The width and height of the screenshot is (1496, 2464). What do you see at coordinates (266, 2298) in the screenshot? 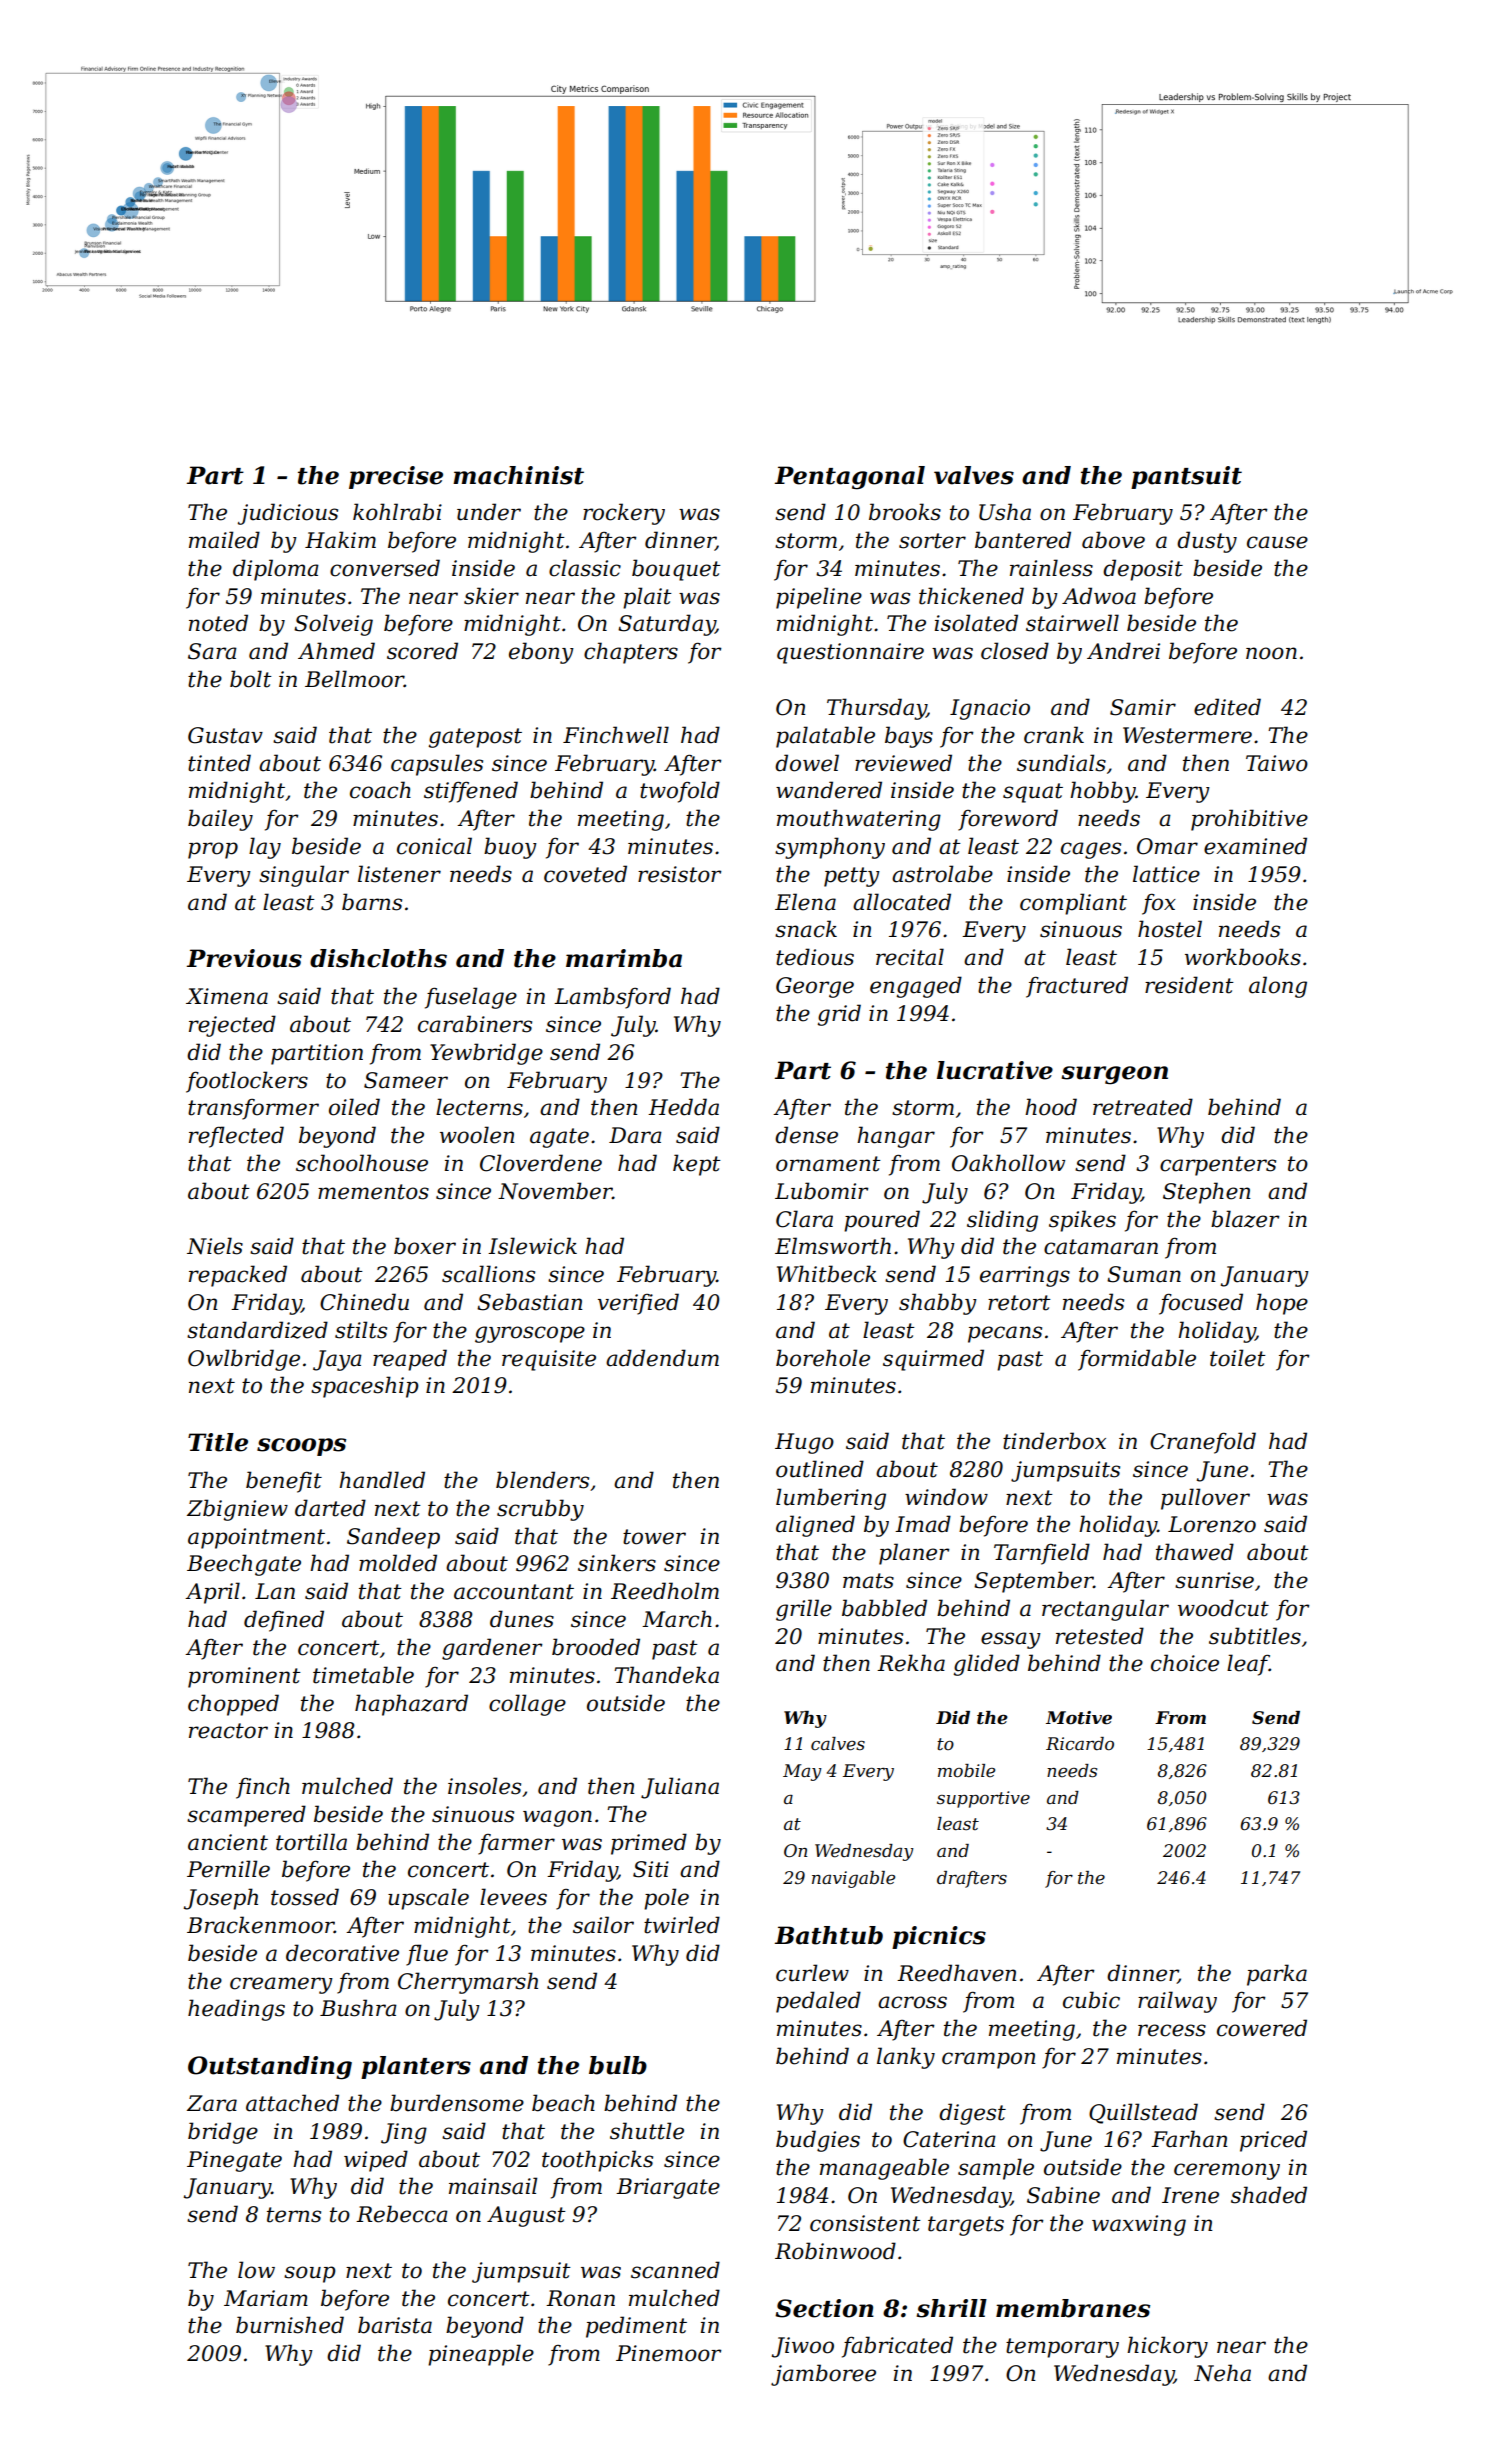
I see `Mariam` at bounding box center [266, 2298].
